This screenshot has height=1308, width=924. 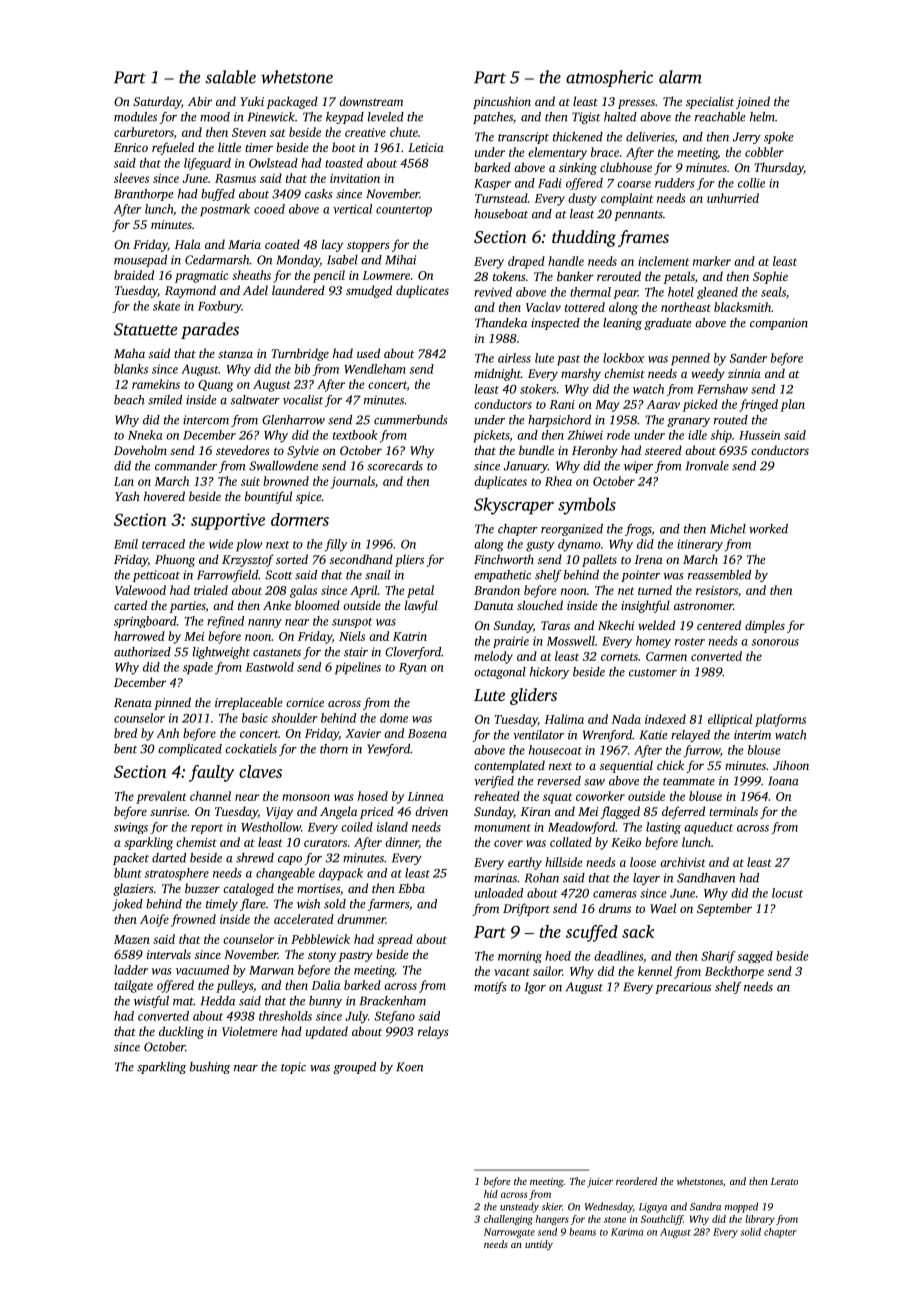 I want to click on Vaclav, so click(x=543, y=307).
